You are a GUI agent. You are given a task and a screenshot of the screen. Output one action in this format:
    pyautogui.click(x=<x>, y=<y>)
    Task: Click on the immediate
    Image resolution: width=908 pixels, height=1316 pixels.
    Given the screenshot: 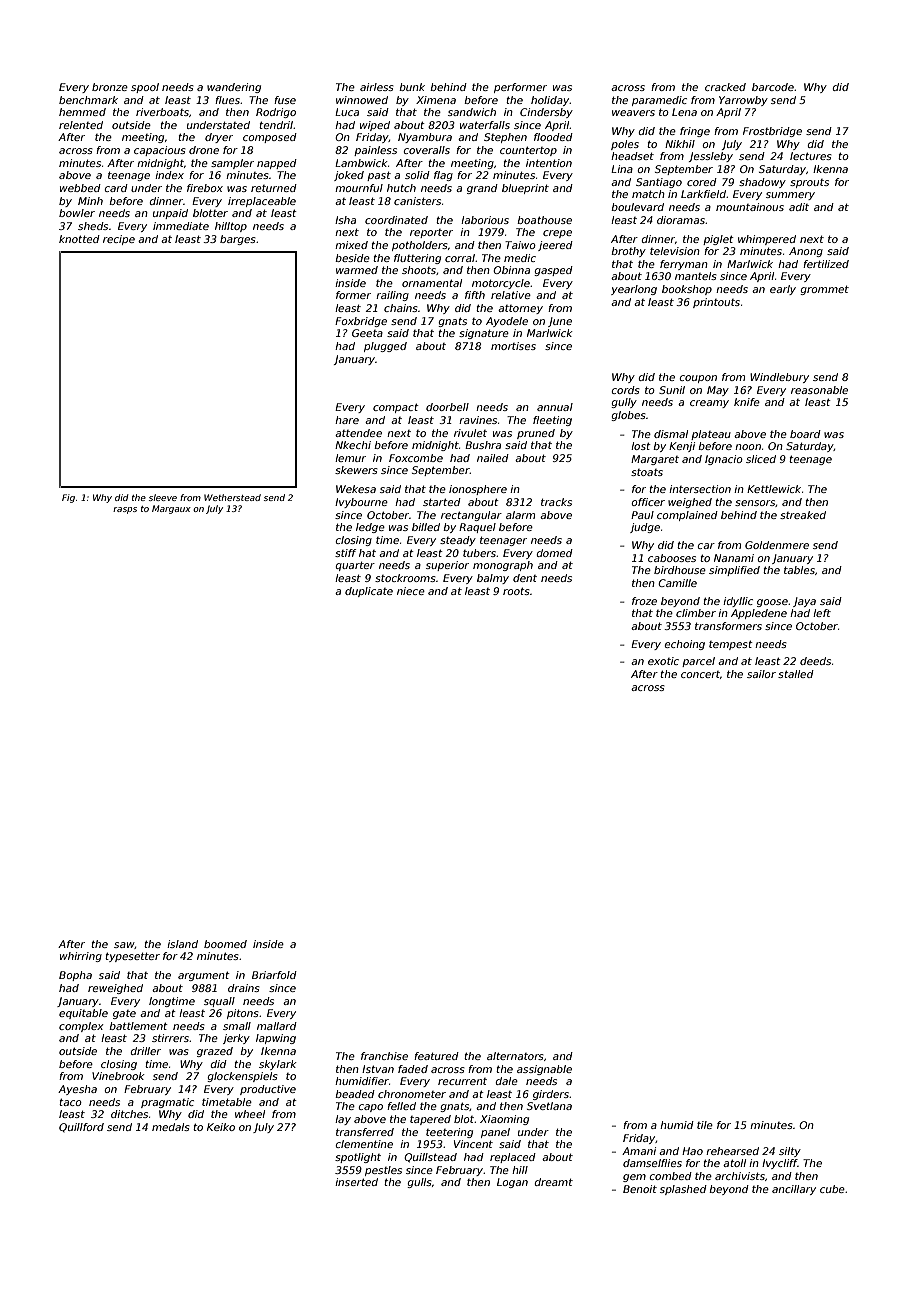 What is the action you would take?
    pyautogui.click(x=181, y=226)
